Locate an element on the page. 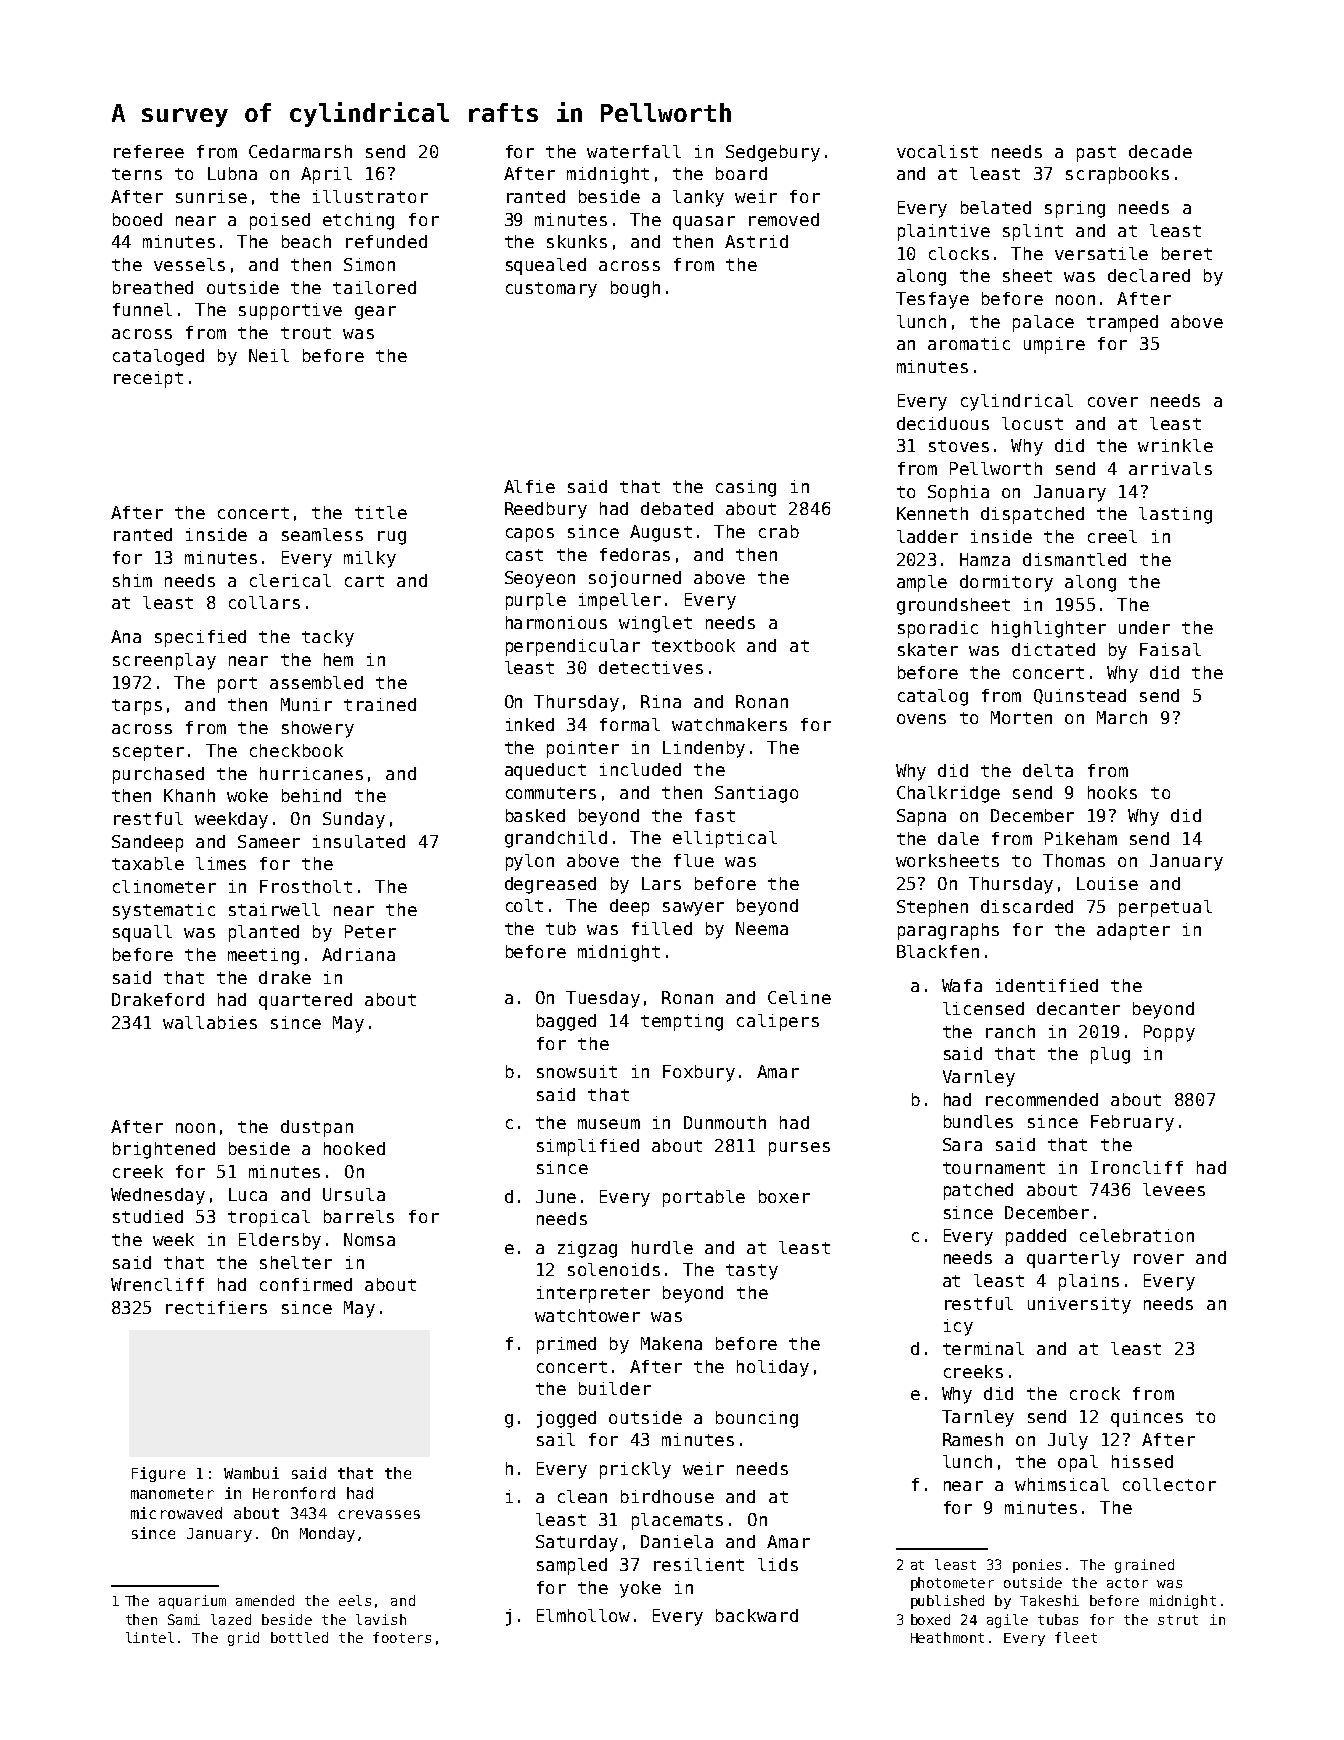 The height and width of the page is (1740, 1344). Wambui is located at coordinates (251, 1473).
